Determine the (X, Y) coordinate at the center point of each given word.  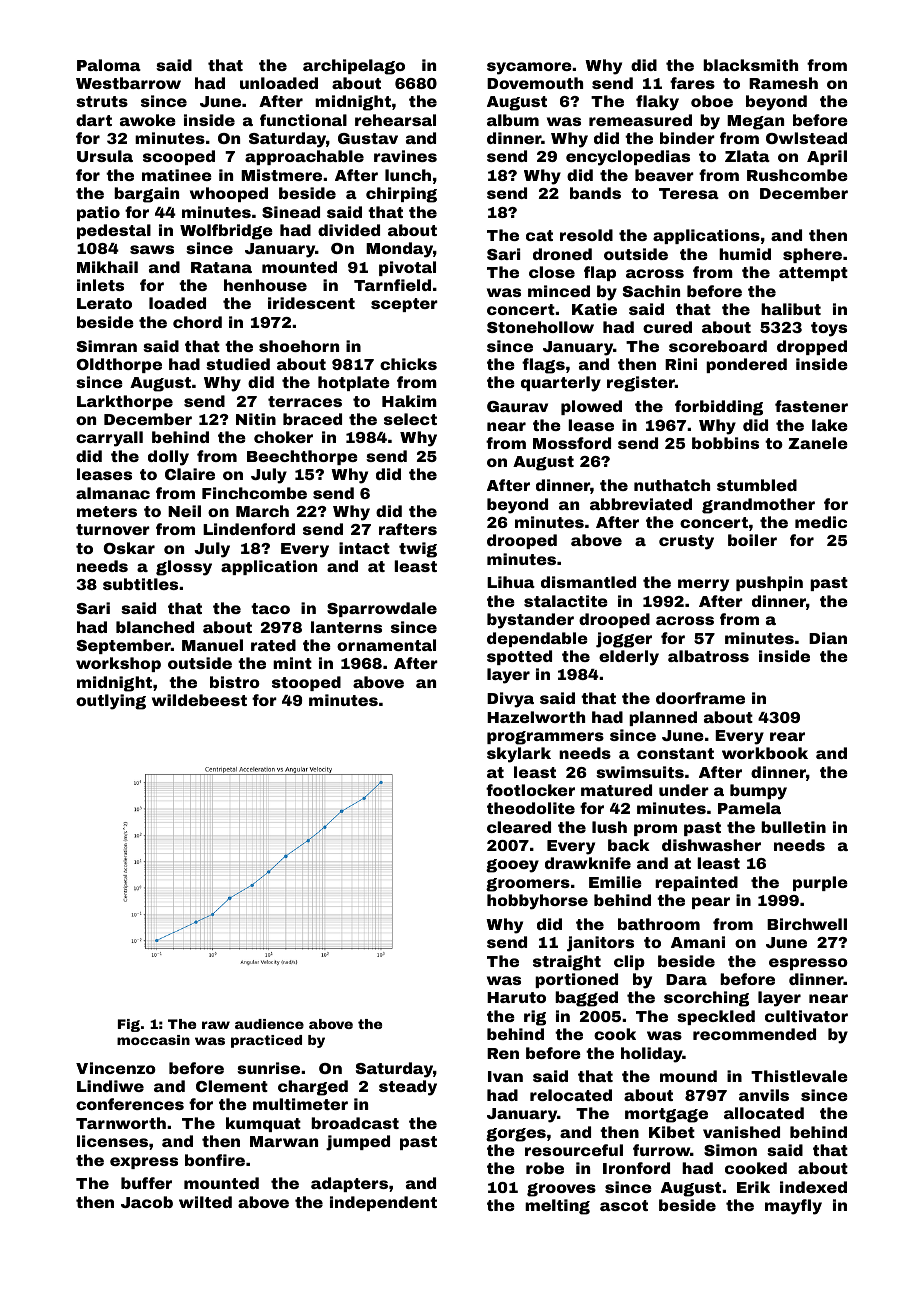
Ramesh (783, 83)
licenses (112, 1141)
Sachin (651, 291)
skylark (519, 755)
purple (820, 883)
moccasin (153, 1040)
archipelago (354, 67)
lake (830, 425)
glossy (184, 568)
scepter (404, 305)
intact (364, 548)
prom (655, 830)
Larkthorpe (125, 402)
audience (269, 1024)
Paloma (109, 65)
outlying (111, 702)
